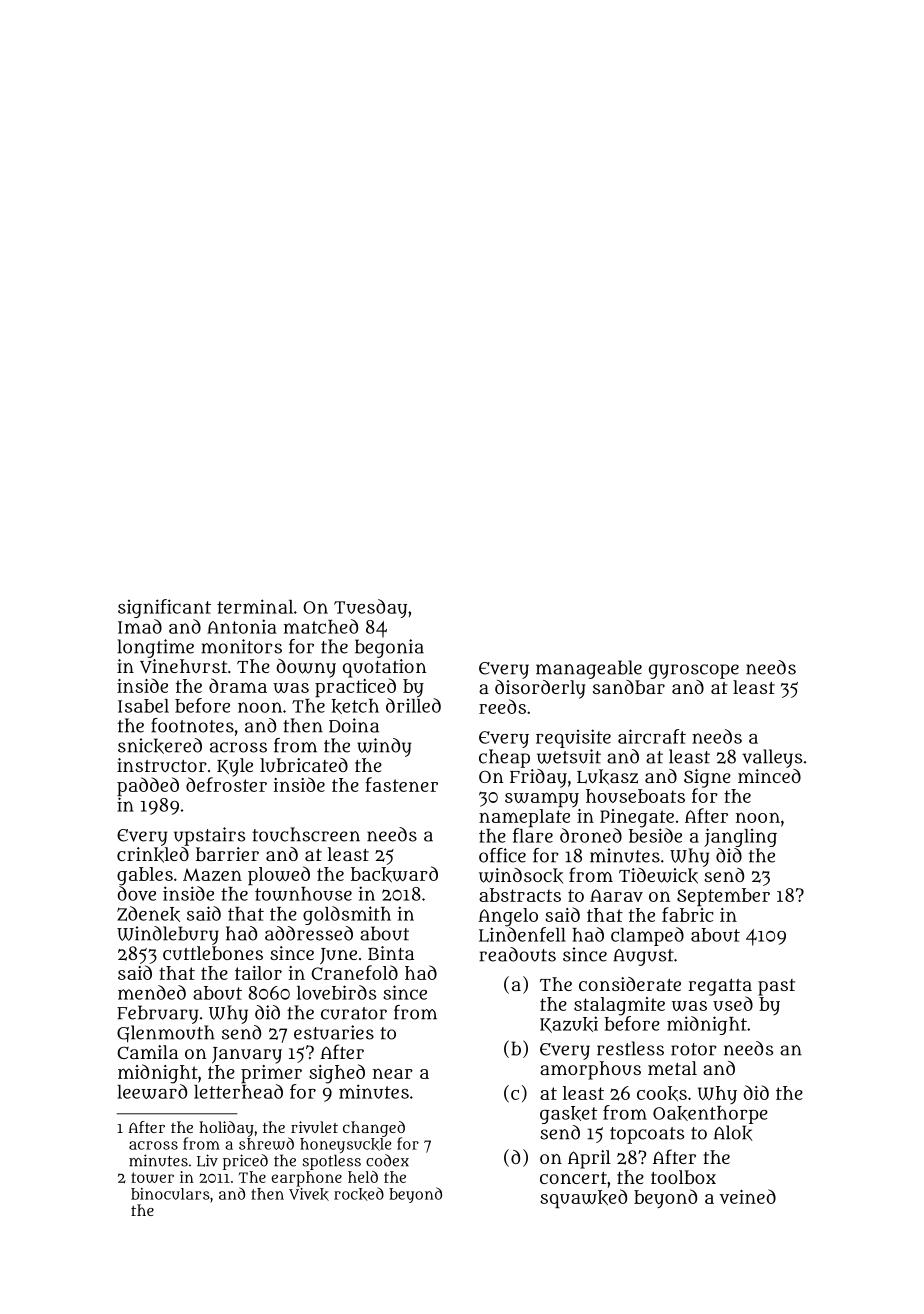 The height and width of the document is (1314, 924). I want to click on changed, so click(374, 1129).
